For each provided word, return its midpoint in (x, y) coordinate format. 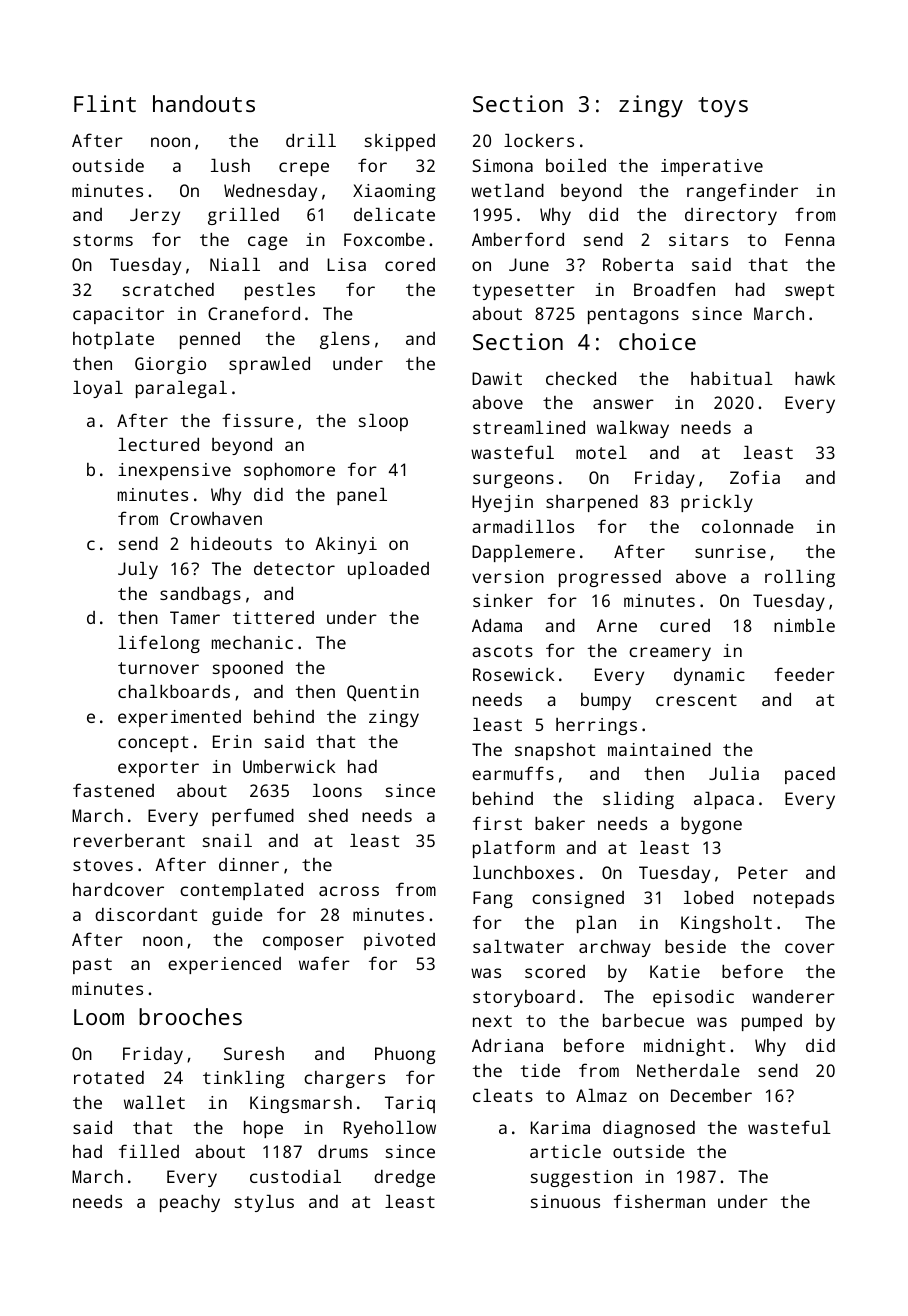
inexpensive (174, 471)
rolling (800, 578)
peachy (190, 1203)
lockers (539, 140)
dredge (404, 1178)
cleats (503, 1095)
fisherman (659, 1201)
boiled (576, 165)
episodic (693, 998)
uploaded (388, 570)
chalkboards (174, 691)
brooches (190, 1016)
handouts (204, 103)
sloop (383, 422)
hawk (815, 378)
